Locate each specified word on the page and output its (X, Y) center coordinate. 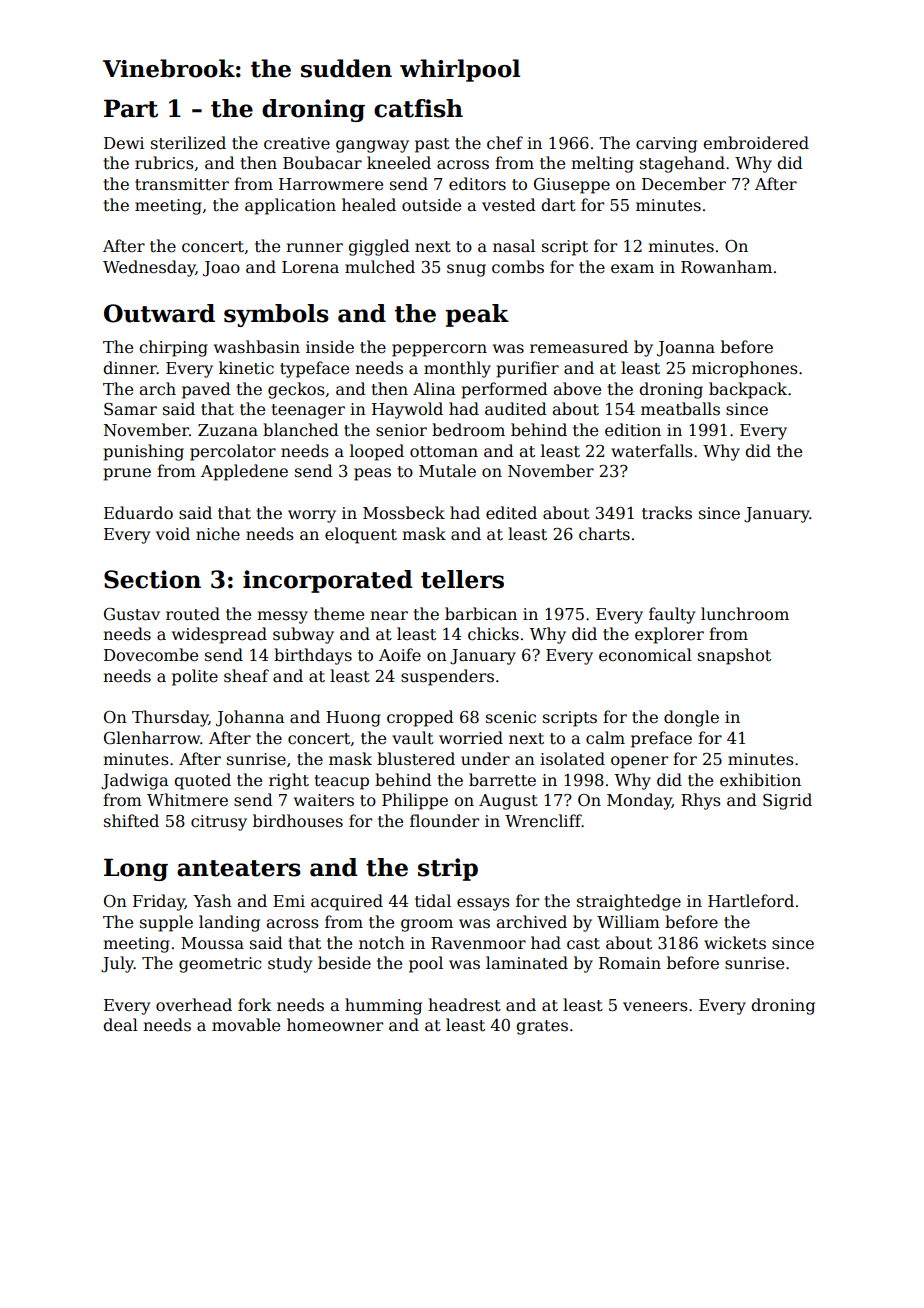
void (173, 533)
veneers (655, 1007)
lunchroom (745, 614)
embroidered (756, 143)
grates (542, 1027)
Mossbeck (404, 513)
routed (193, 614)
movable (246, 1025)
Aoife (400, 655)
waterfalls (652, 451)
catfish (418, 108)
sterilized (188, 143)
